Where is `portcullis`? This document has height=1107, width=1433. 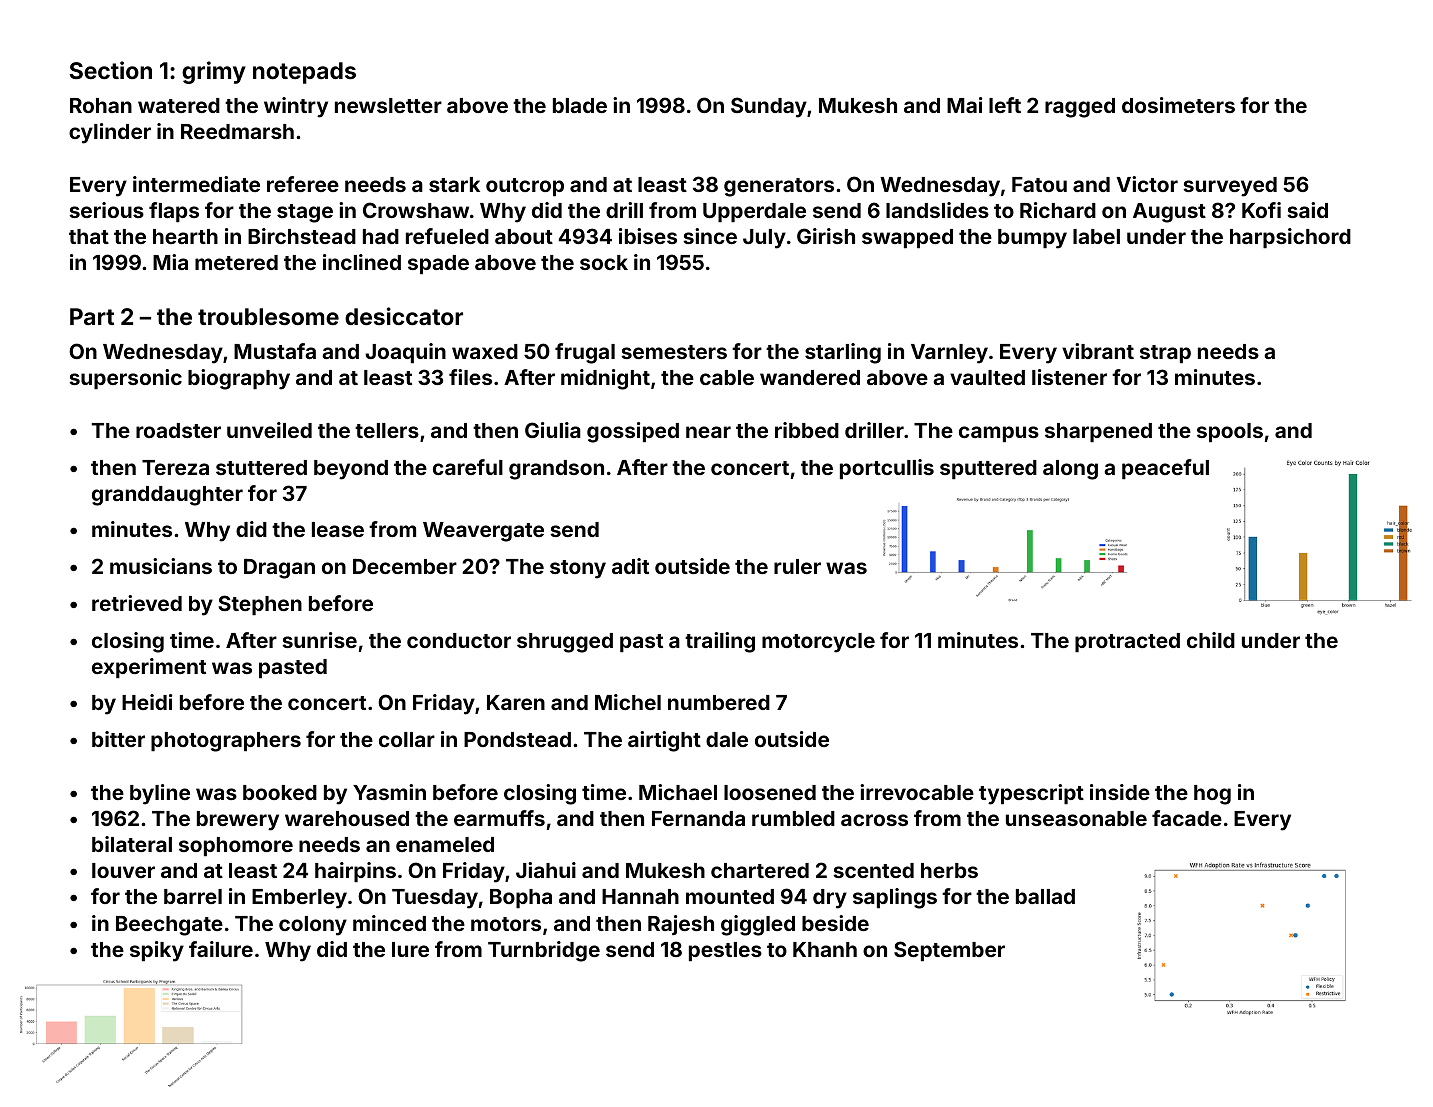
portcullis is located at coordinates (887, 469).
